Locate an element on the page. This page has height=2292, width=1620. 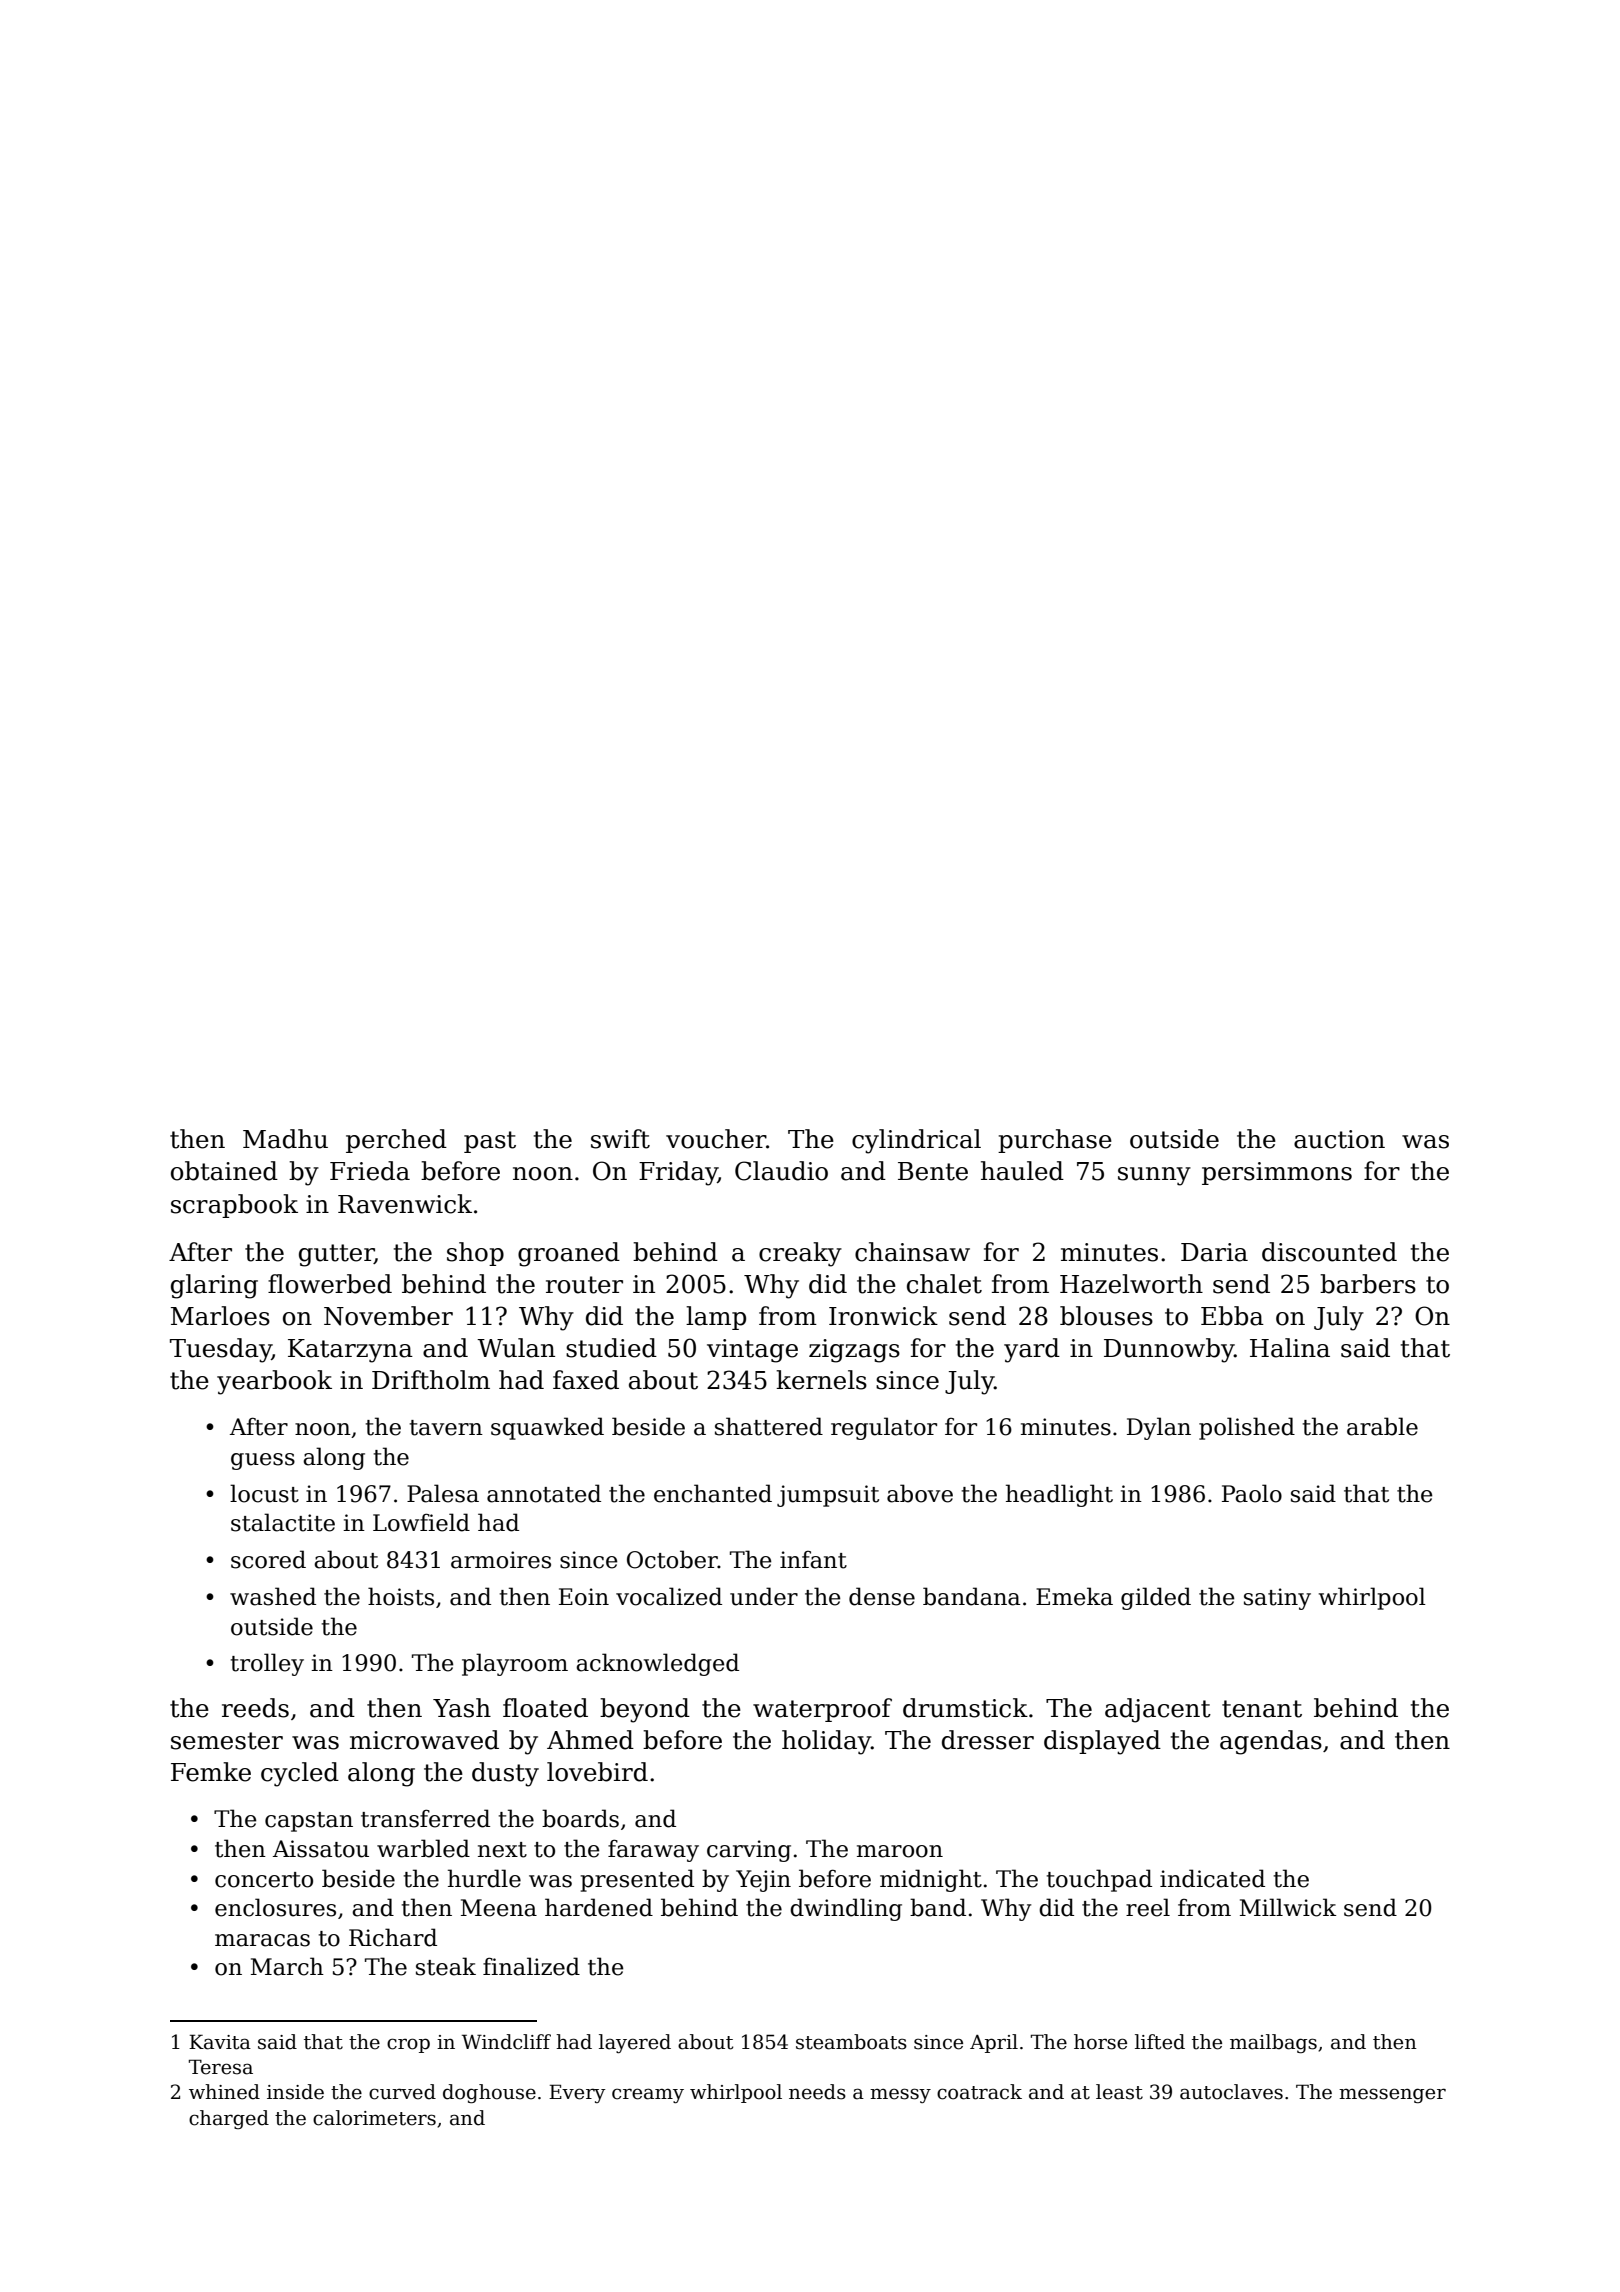
jumpsuit is located at coordinates (828, 1496).
